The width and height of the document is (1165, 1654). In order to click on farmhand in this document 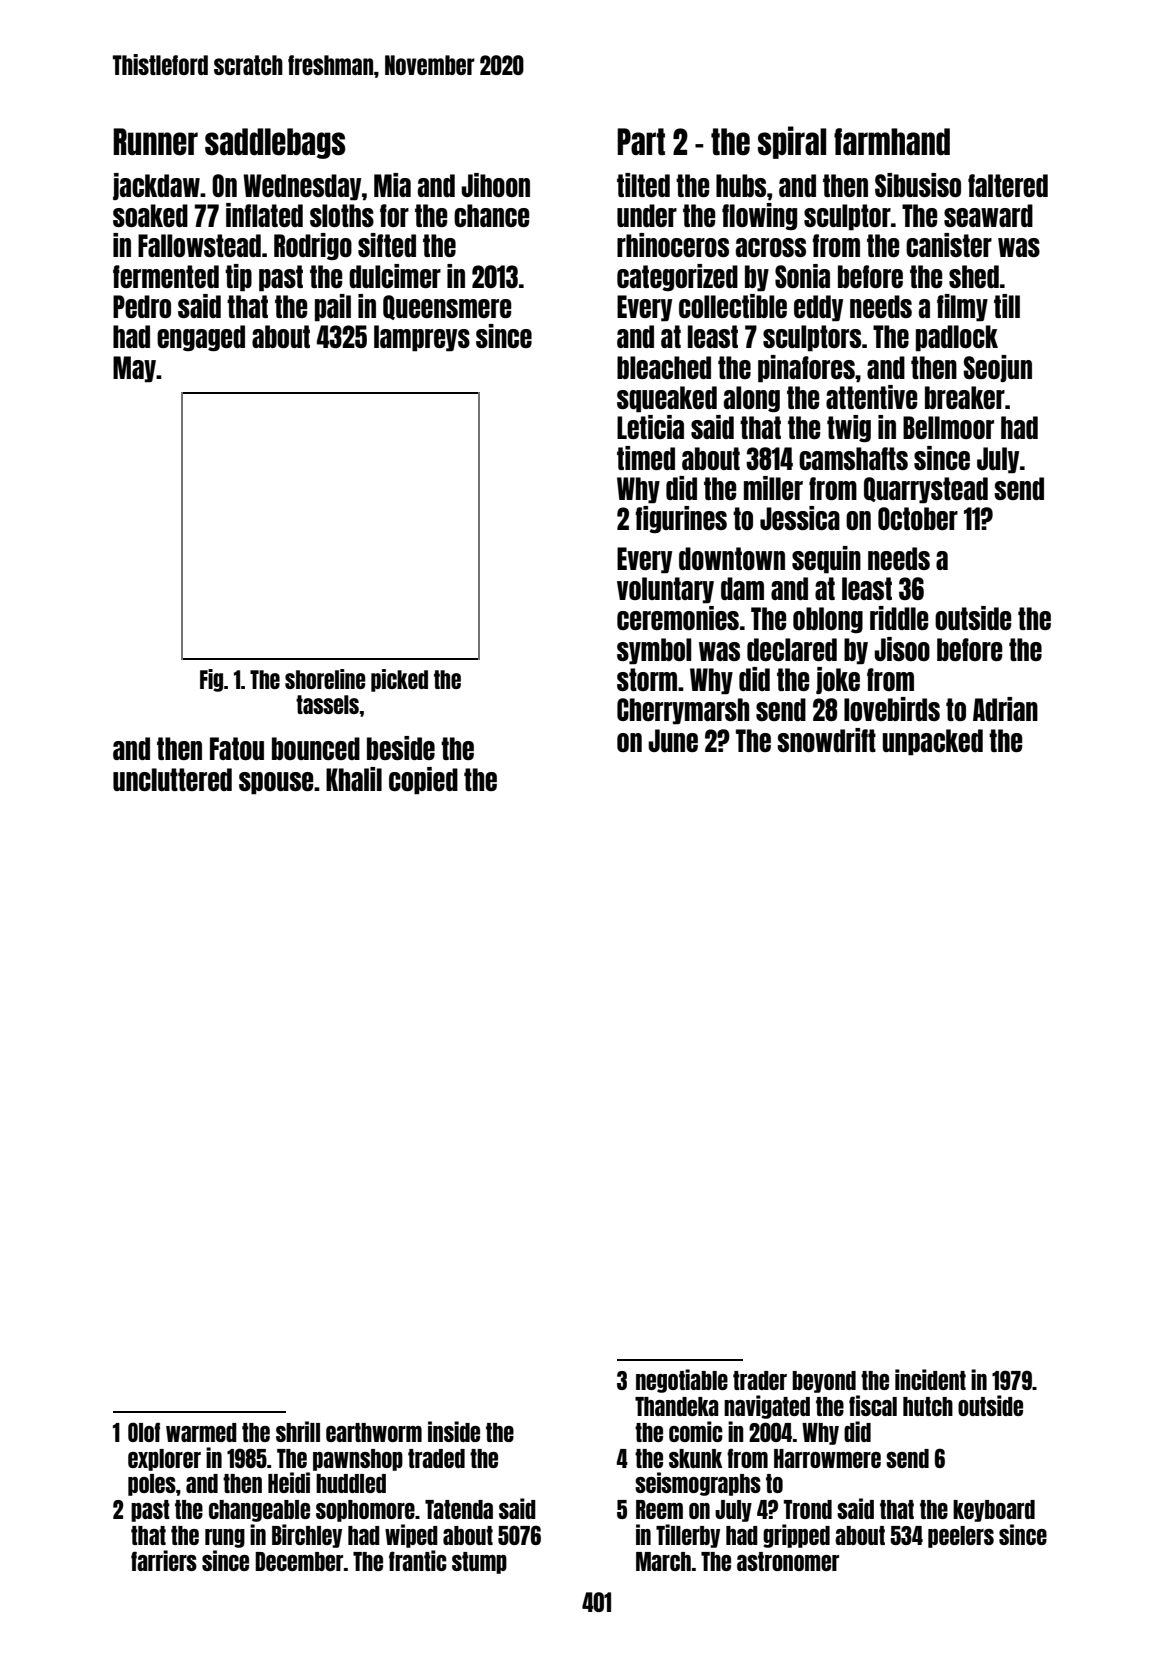, I will do `click(892, 141)`.
